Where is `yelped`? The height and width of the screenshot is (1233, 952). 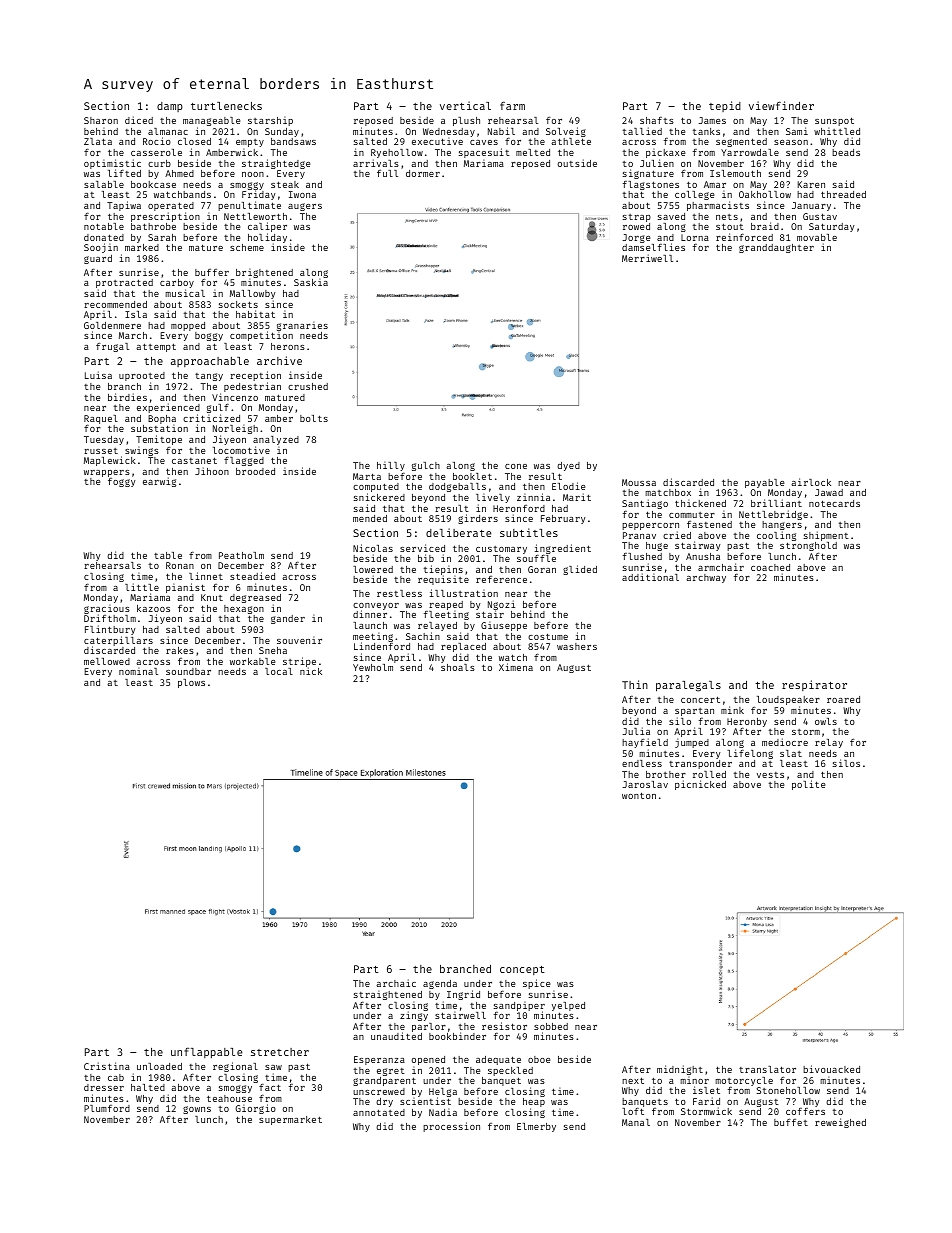
yelped is located at coordinates (568, 1006).
